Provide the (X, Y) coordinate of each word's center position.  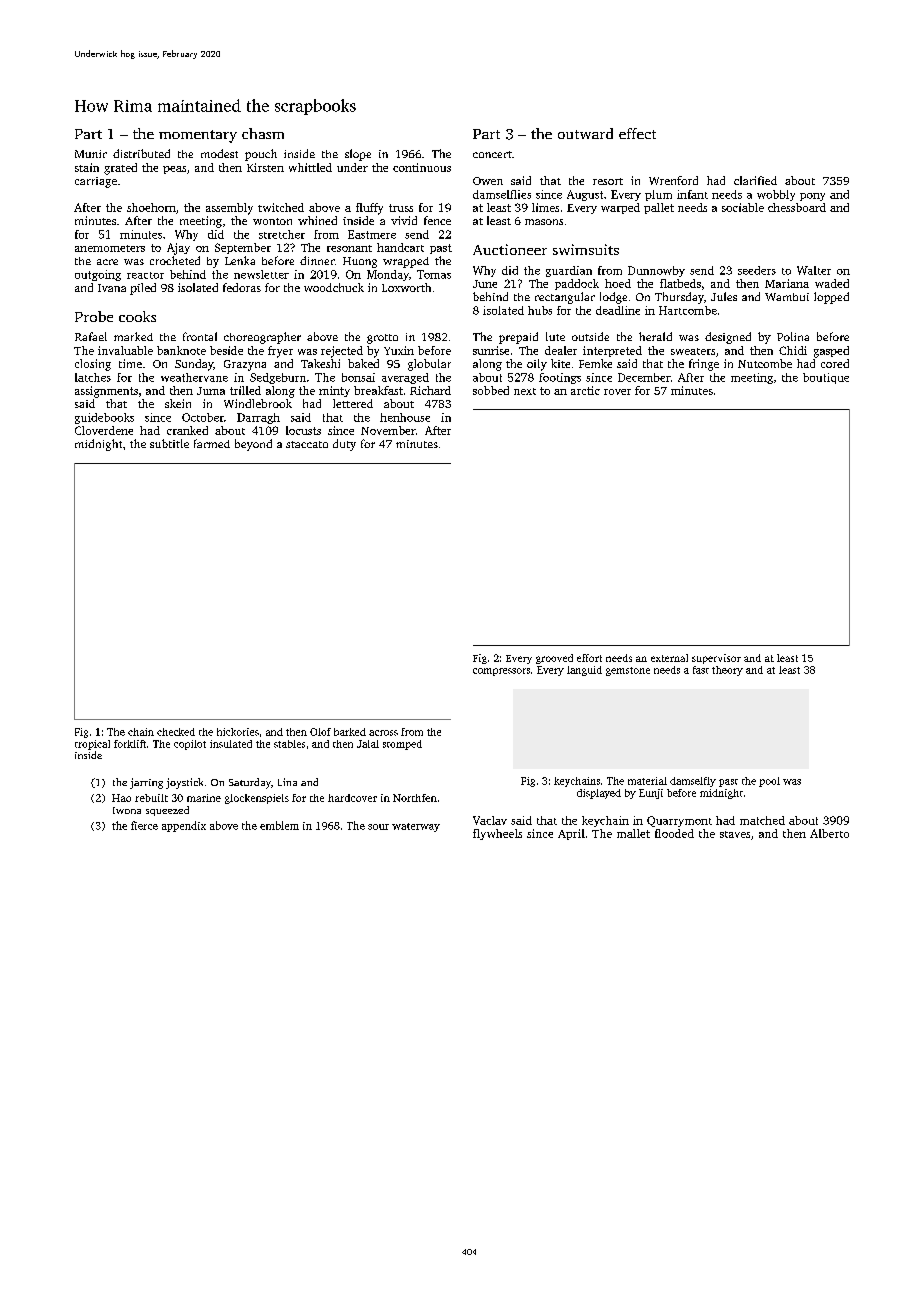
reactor (145, 275)
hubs (540, 310)
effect (637, 133)
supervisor (716, 659)
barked (350, 732)
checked (176, 732)
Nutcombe (765, 363)
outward (585, 133)
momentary (198, 136)
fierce (144, 825)
